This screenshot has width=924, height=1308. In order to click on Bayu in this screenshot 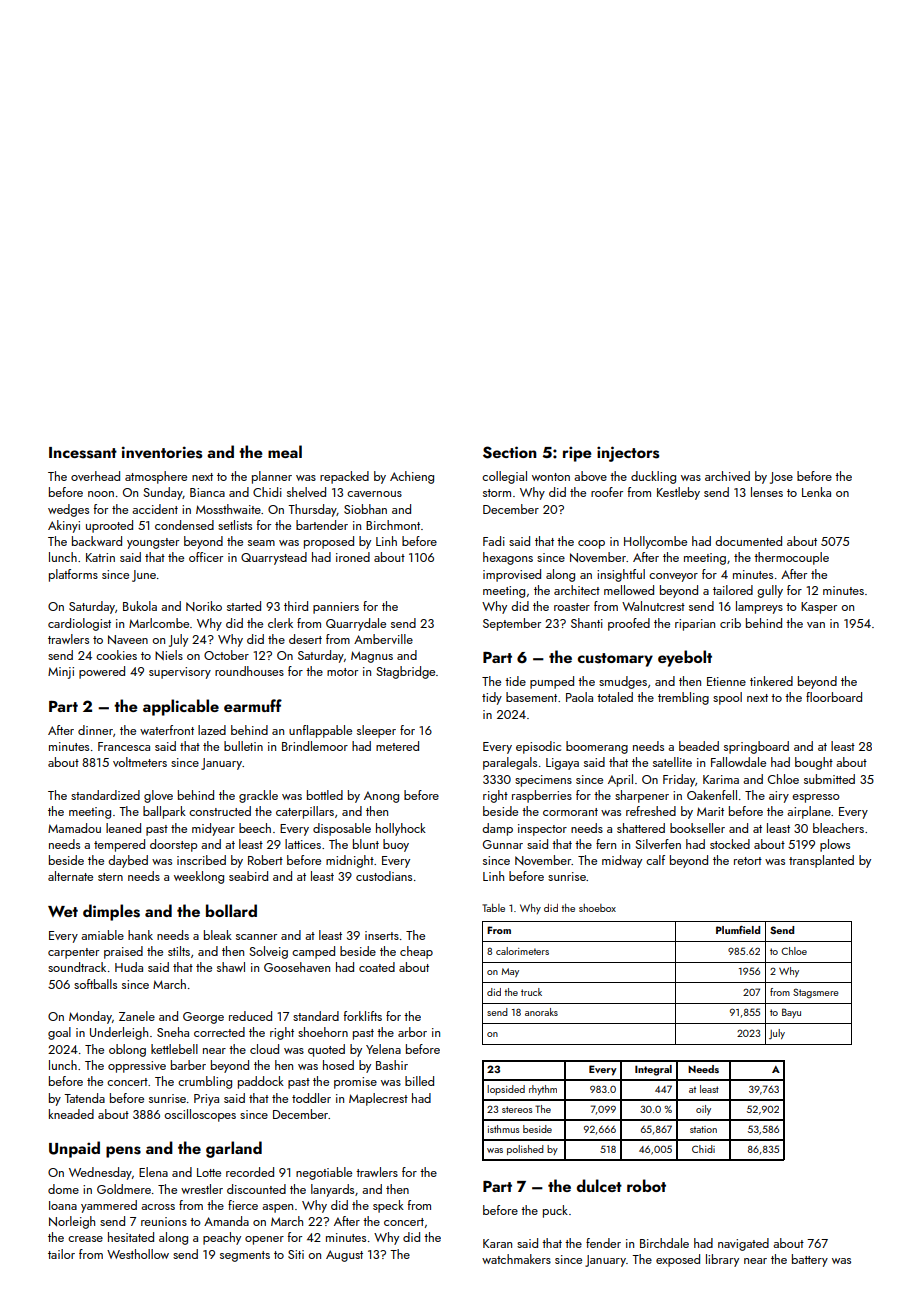, I will do `click(791, 1013)`.
